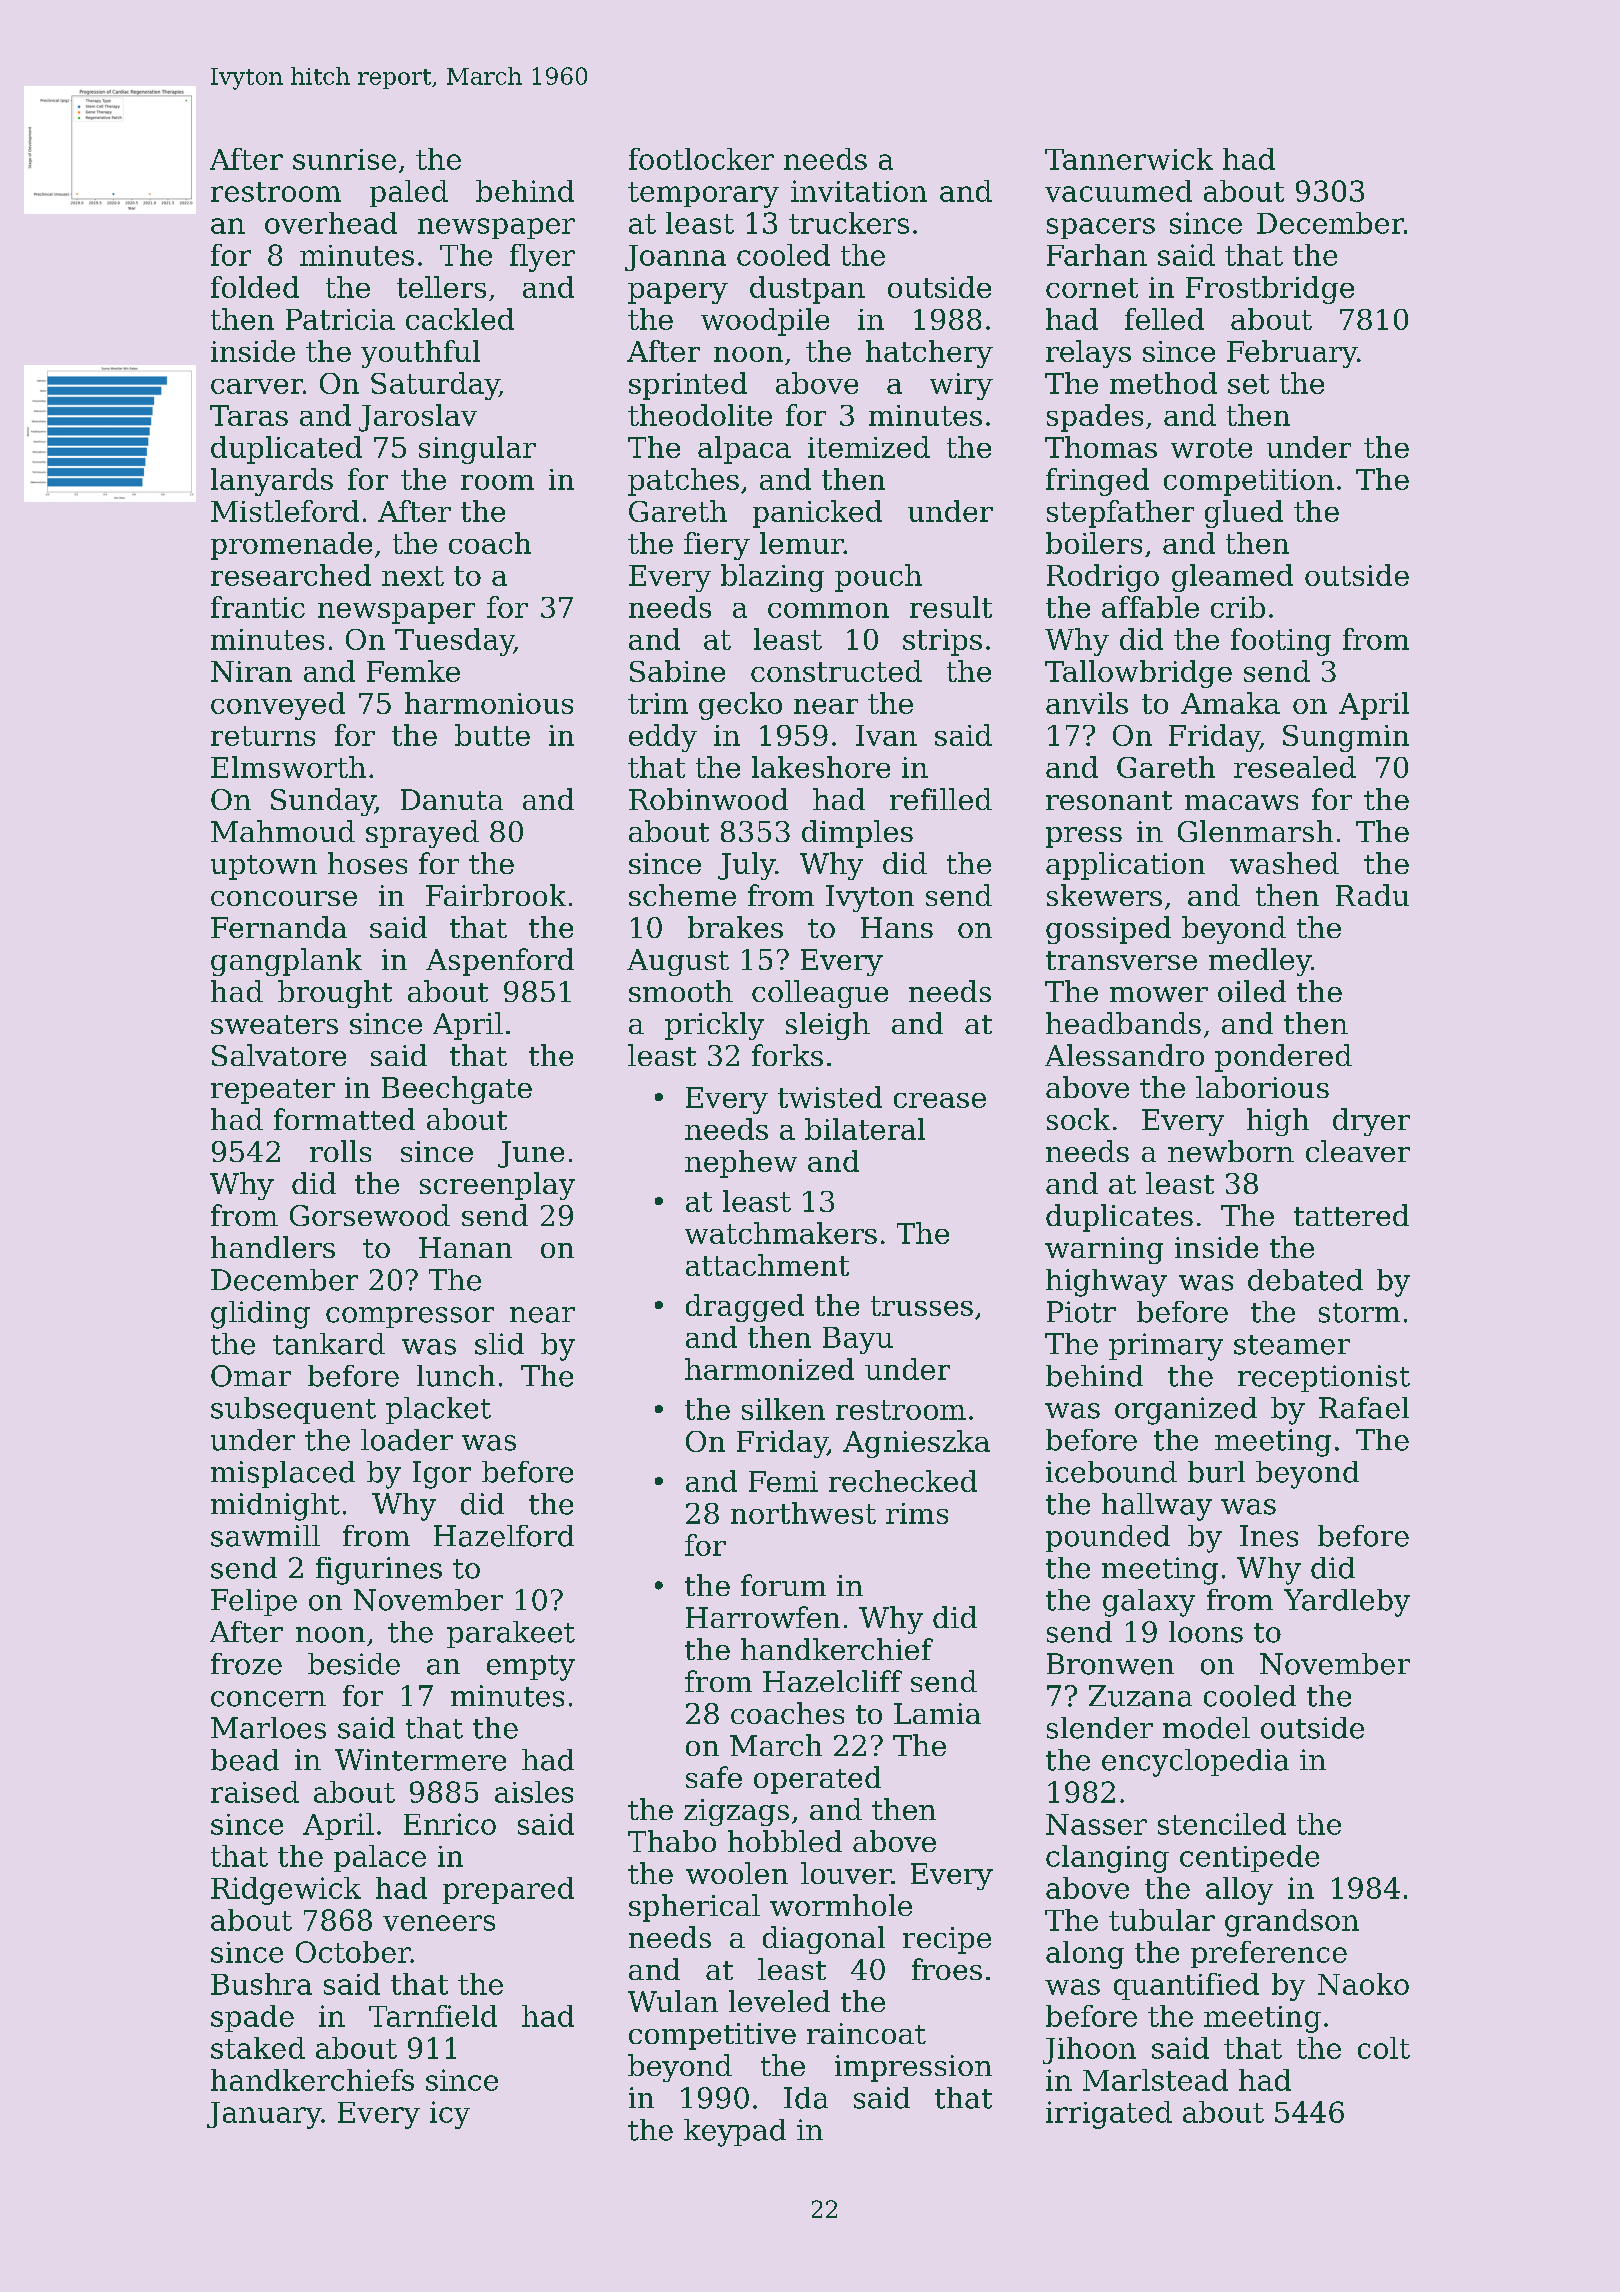 The height and width of the document is (2292, 1620). What do you see at coordinates (688, 386) in the document?
I see `sprinted` at bounding box center [688, 386].
